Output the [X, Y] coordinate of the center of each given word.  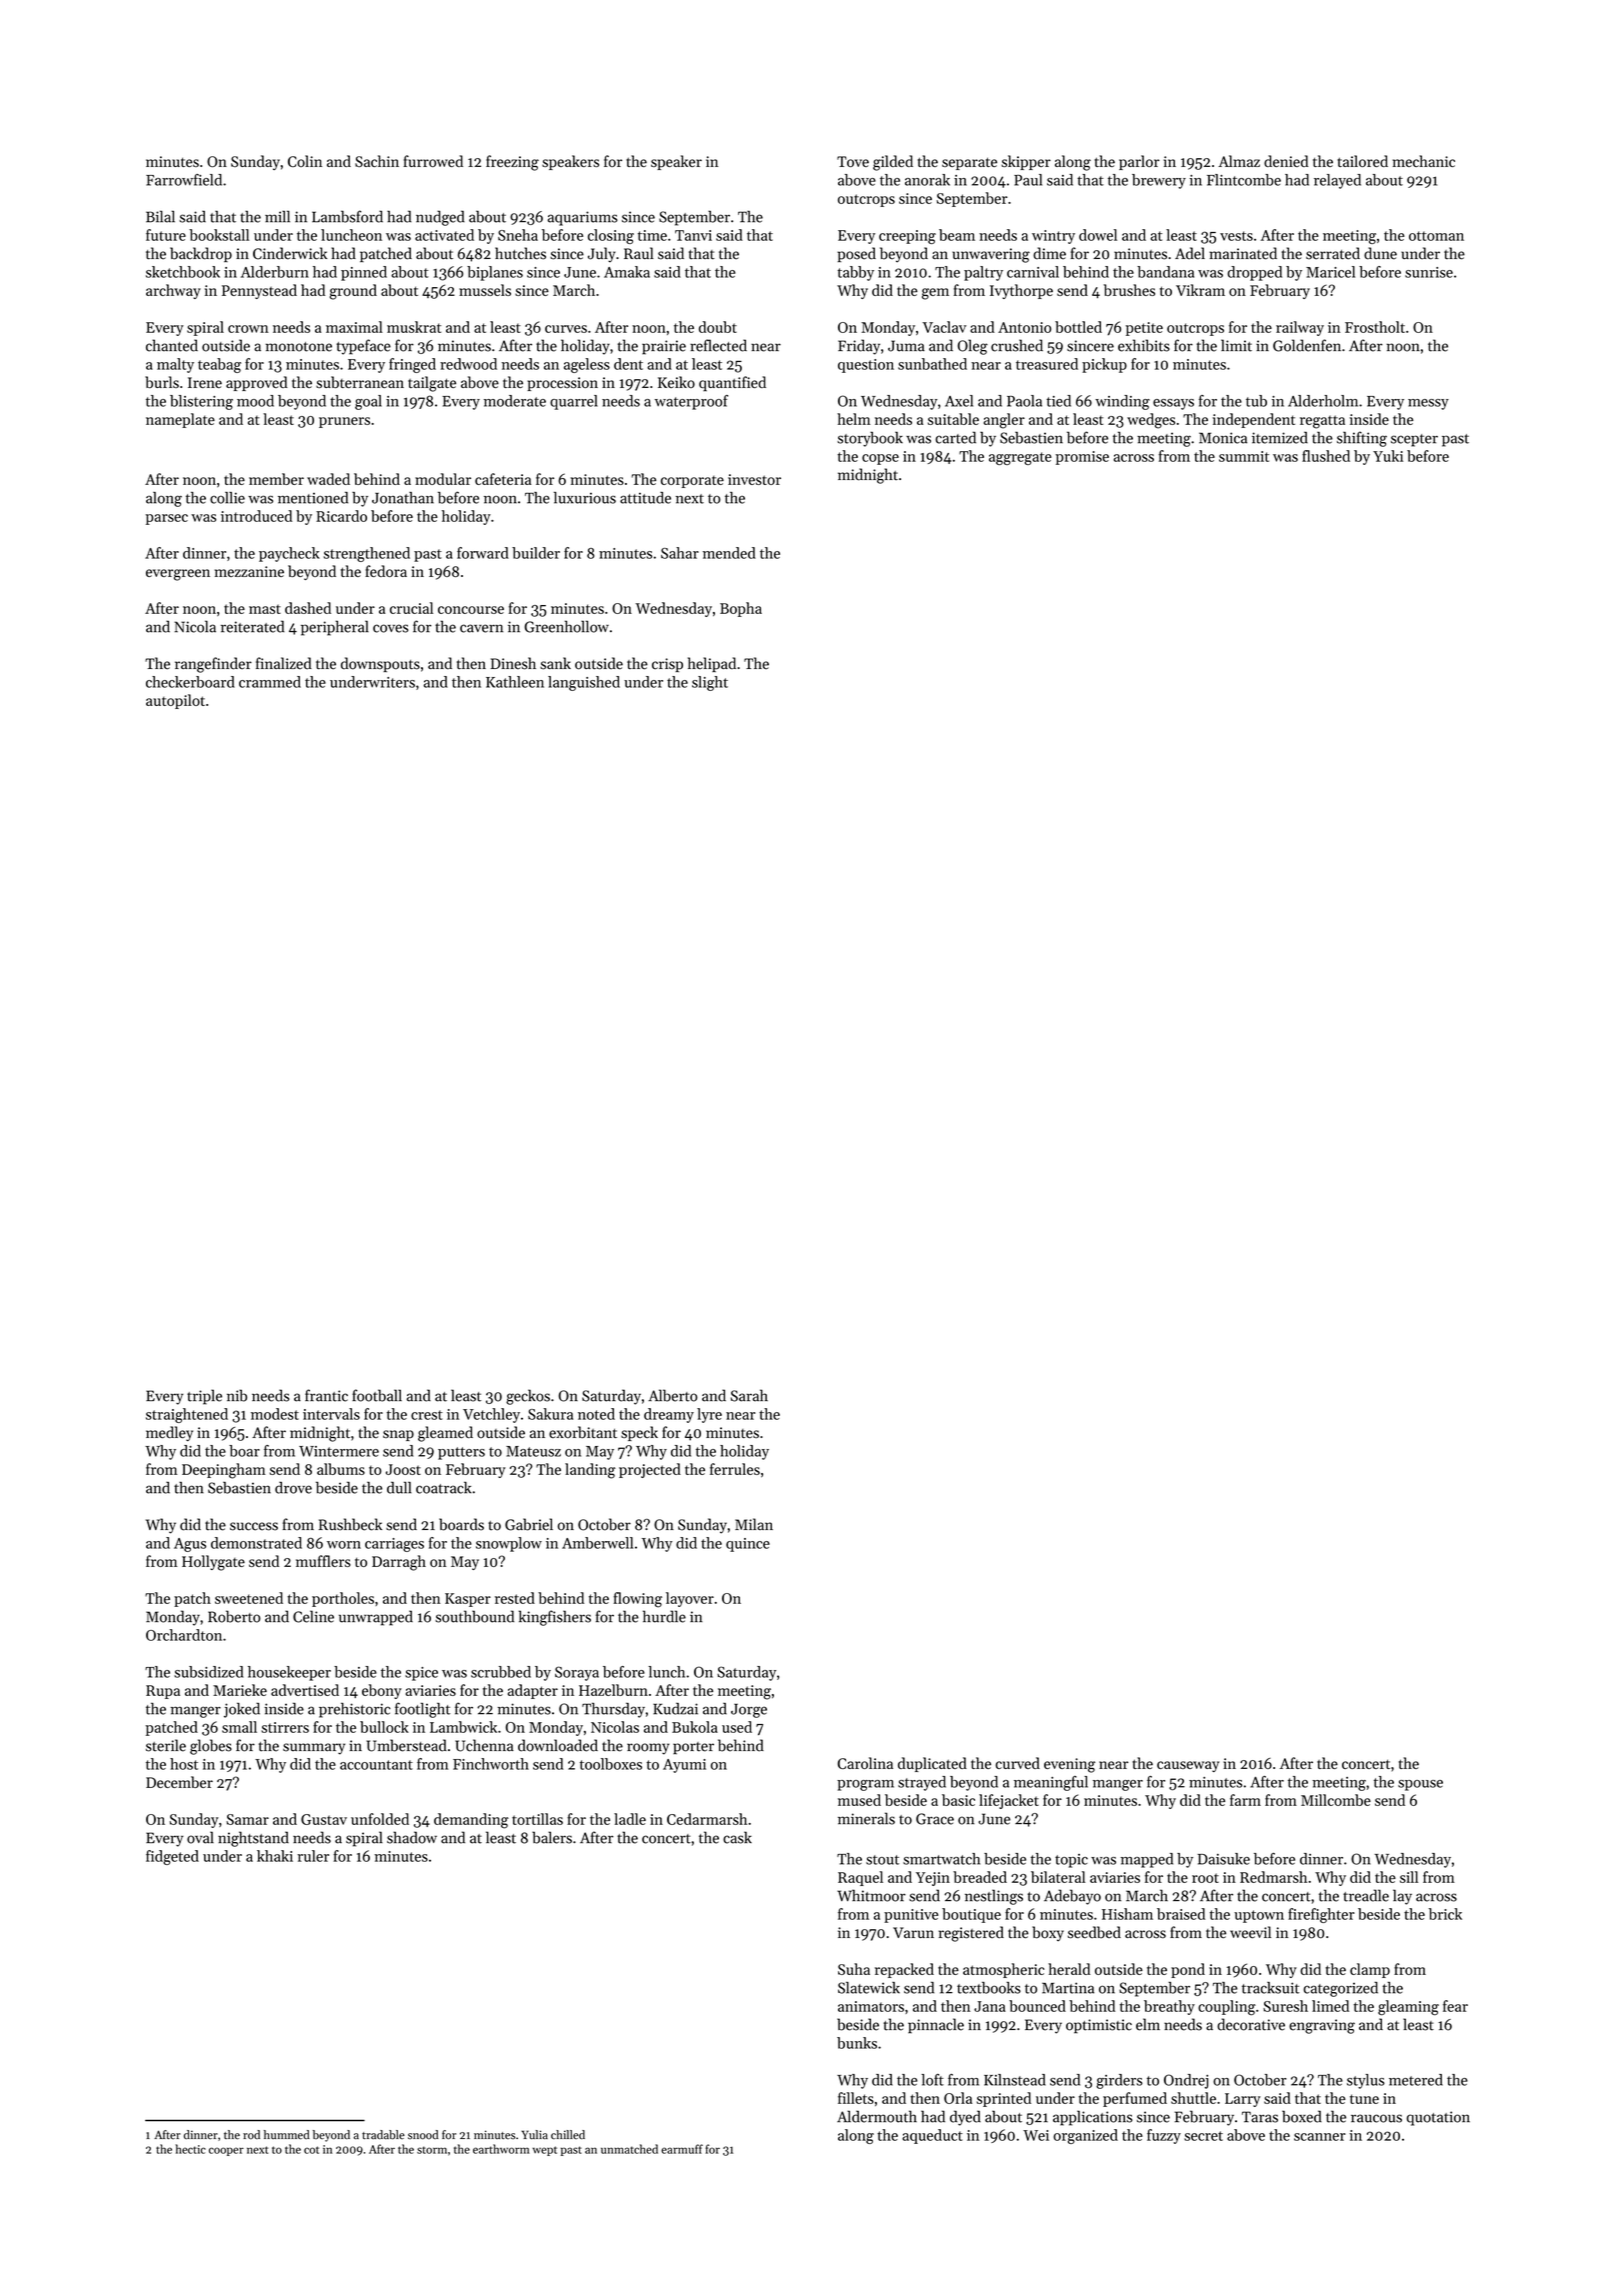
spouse [1420, 1785]
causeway [1188, 1766]
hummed [287, 2135]
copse [880, 459]
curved [1017, 1763]
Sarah [749, 1395]
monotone [299, 347]
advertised [305, 1690]
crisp [667, 665]
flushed [1326, 456]
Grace [935, 1819]
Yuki [1388, 456]
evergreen [178, 575]
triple [204, 1397]
